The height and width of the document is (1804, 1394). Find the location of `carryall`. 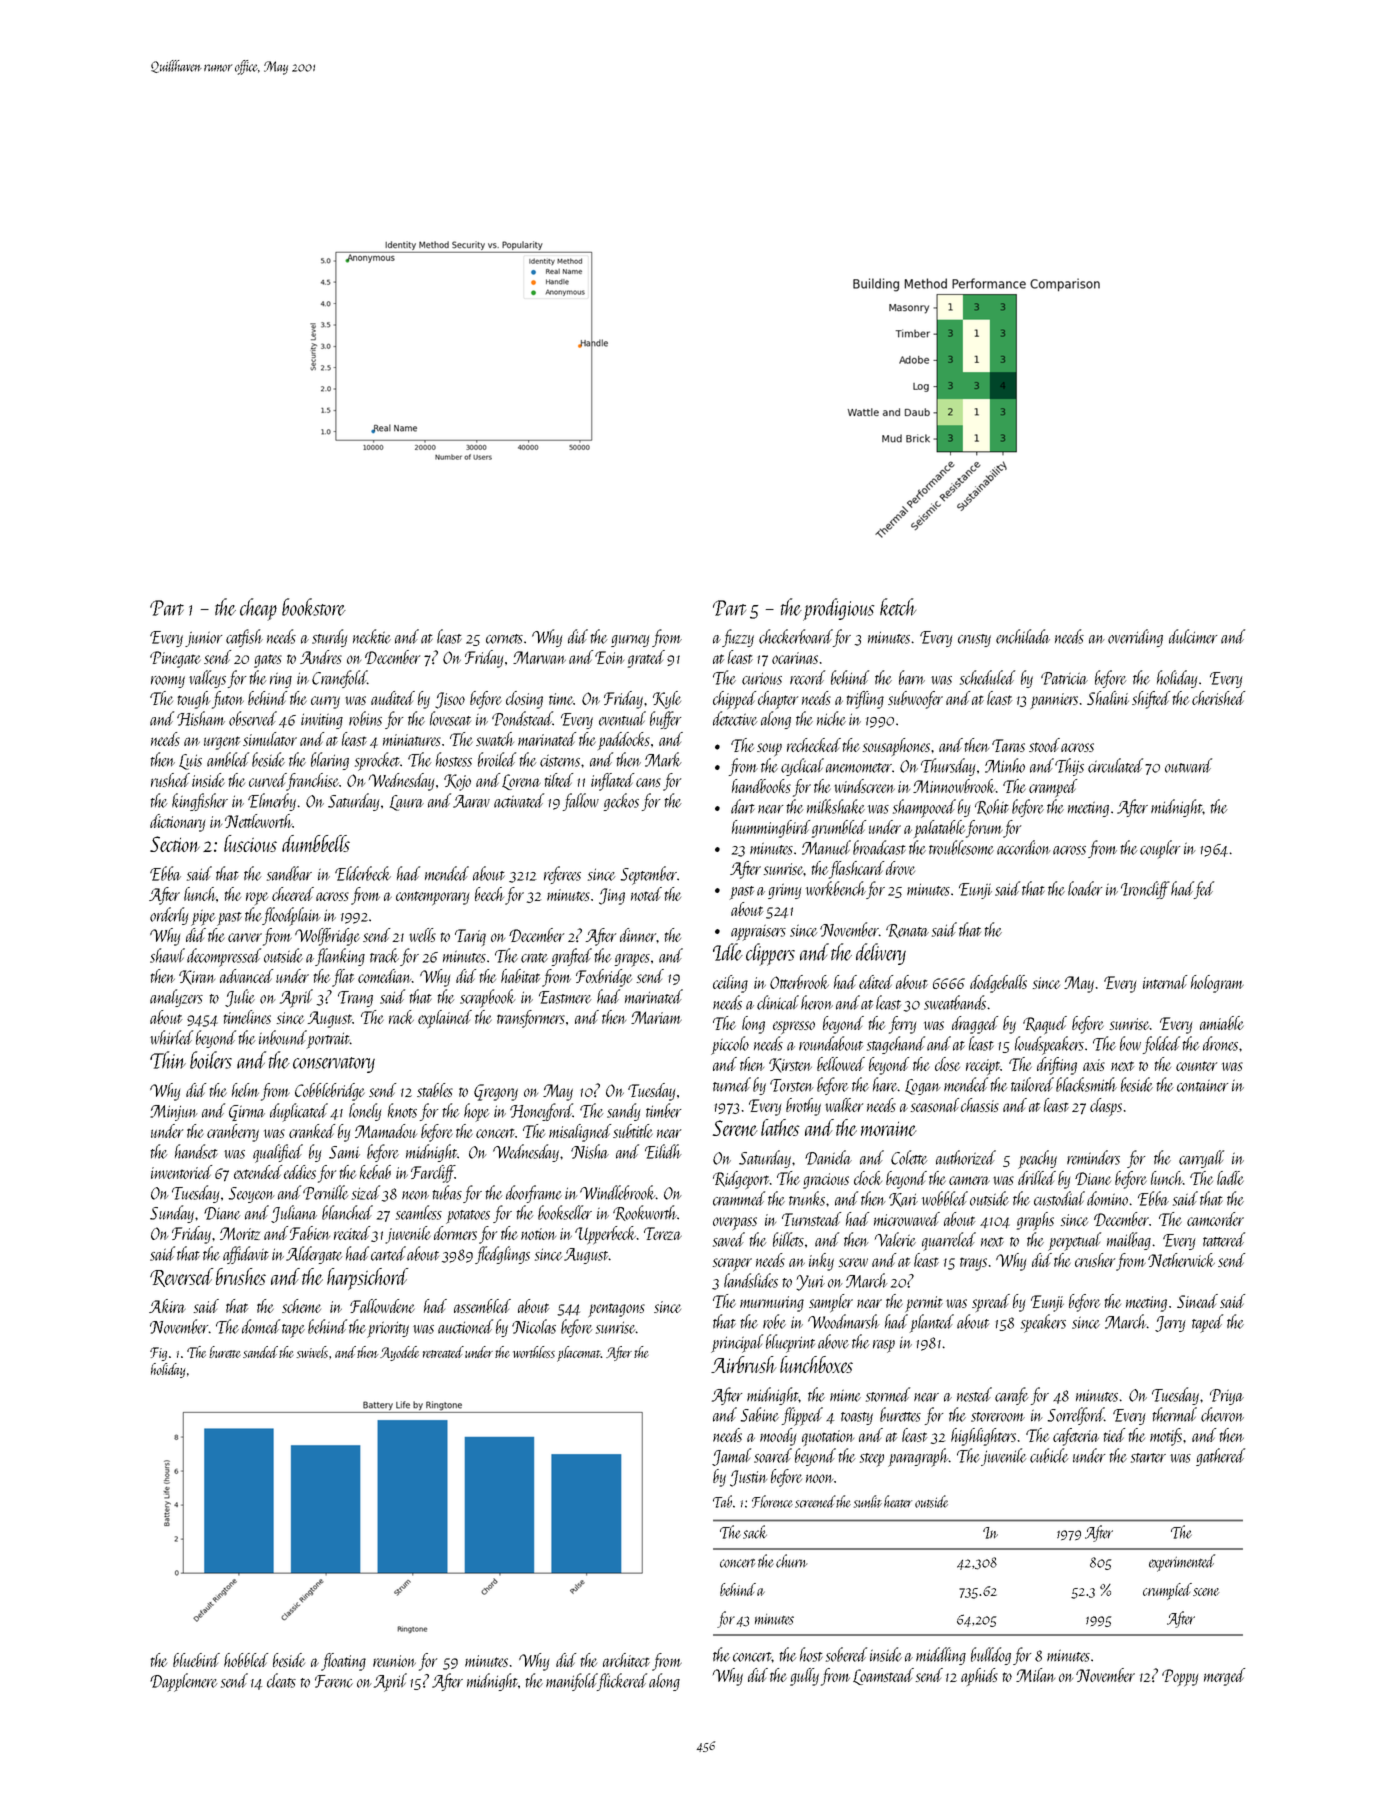

carryall is located at coordinates (1201, 1159).
